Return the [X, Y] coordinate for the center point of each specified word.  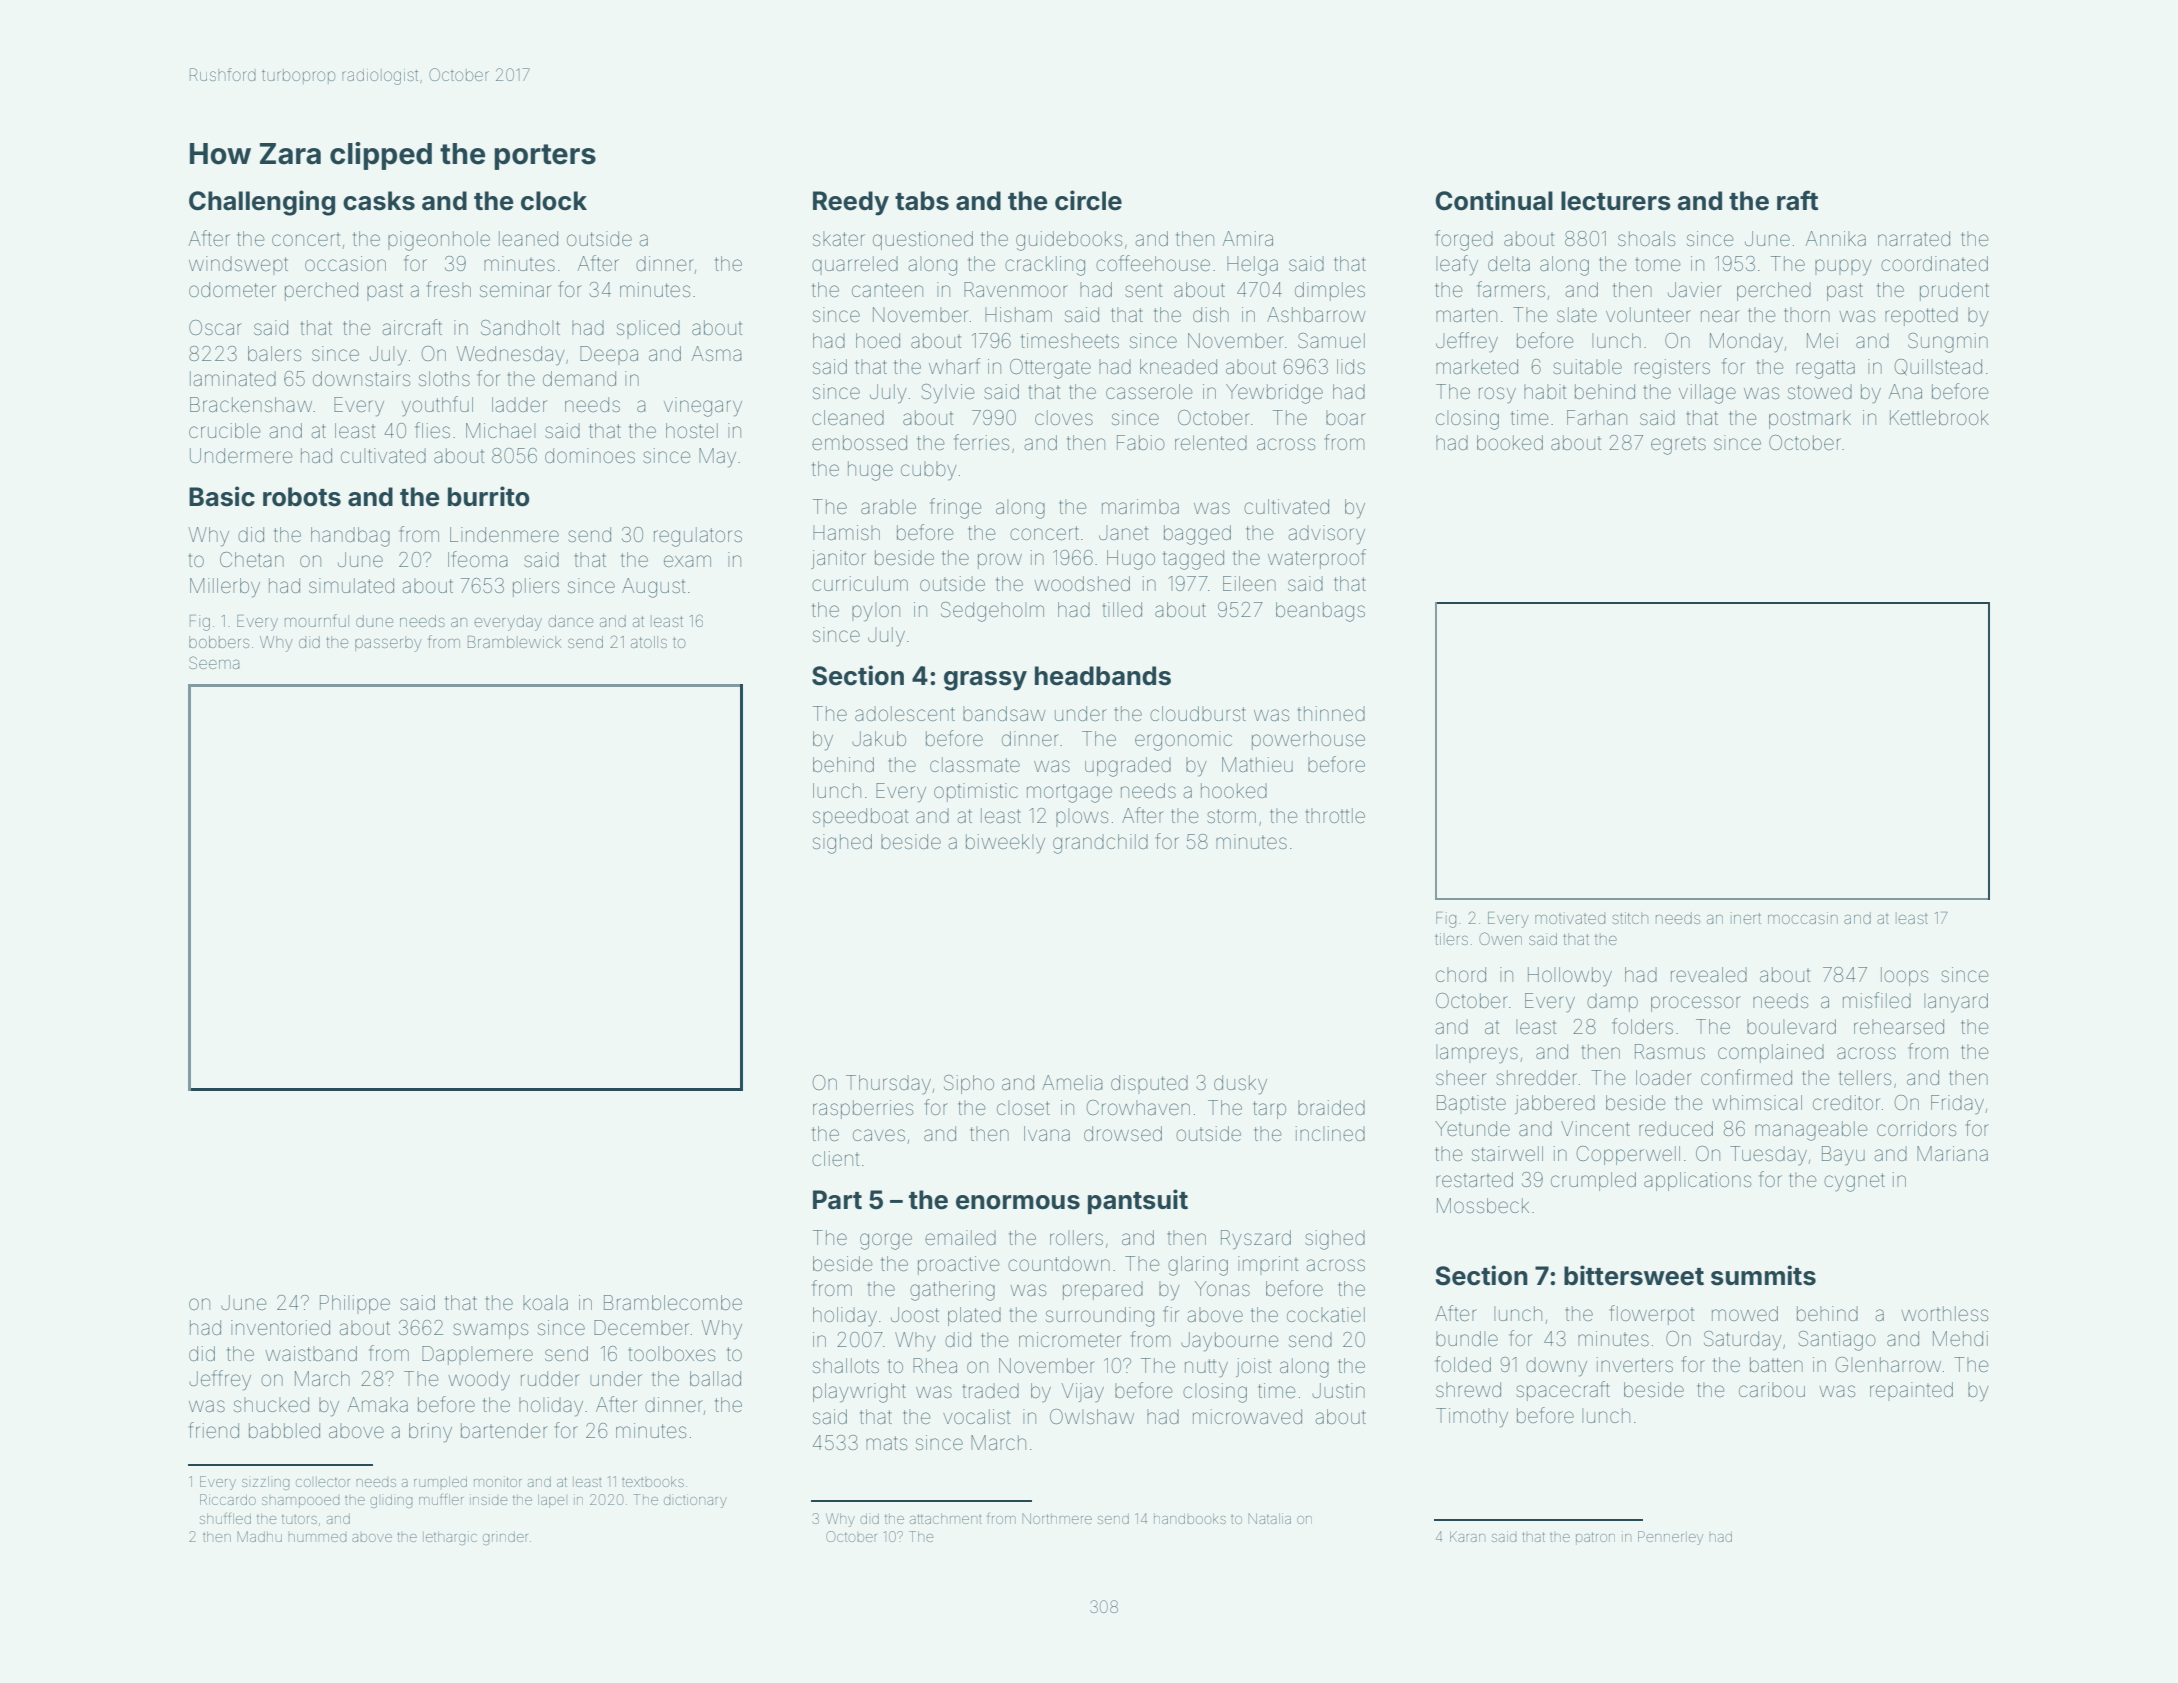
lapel [551, 1501]
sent [1143, 290]
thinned [1331, 713]
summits [1763, 1275]
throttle [1335, 815]
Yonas [1222, 1288]
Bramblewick [514, 642]
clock [554, 201]
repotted [1921, 316]
